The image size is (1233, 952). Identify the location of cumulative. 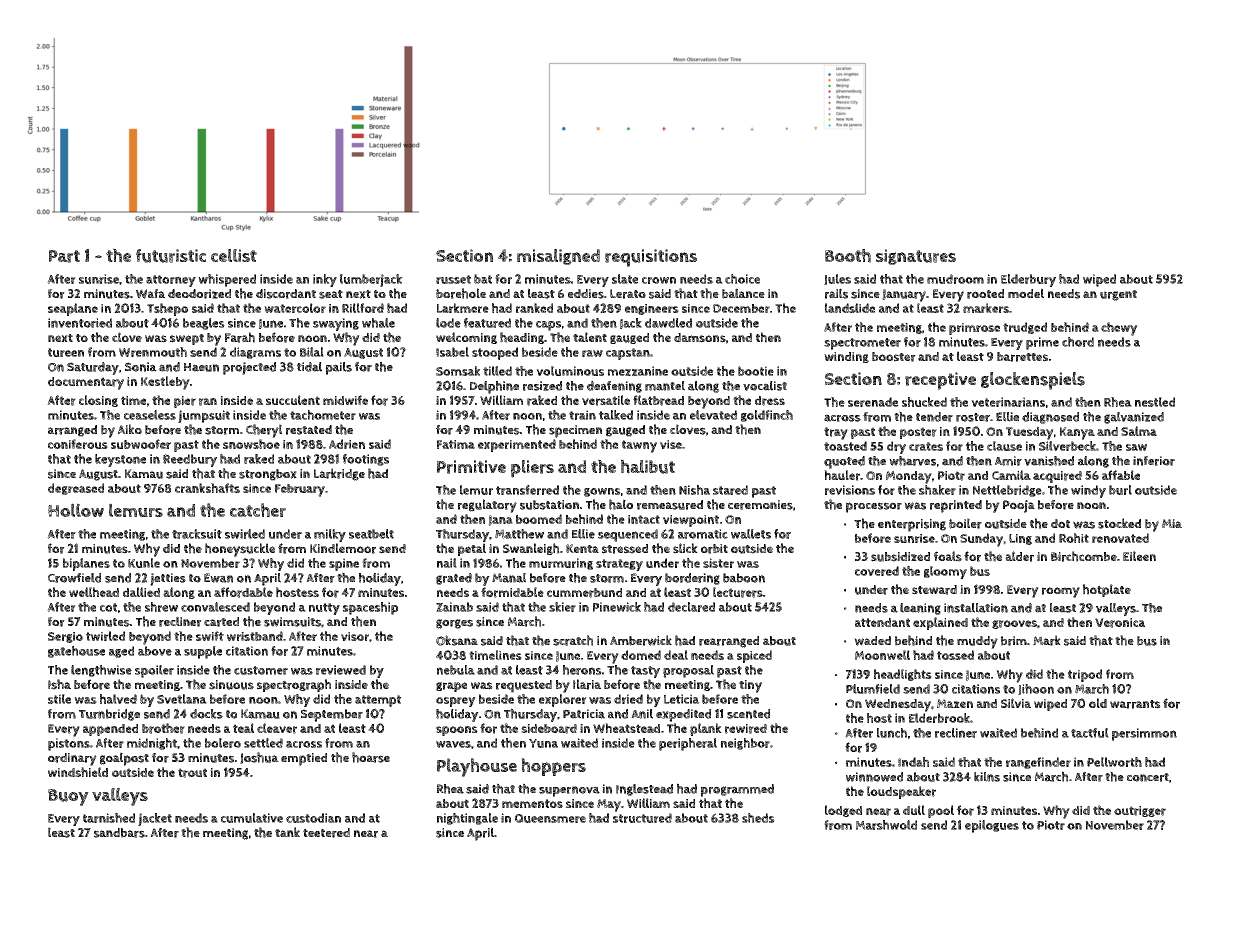
(252, 818).
